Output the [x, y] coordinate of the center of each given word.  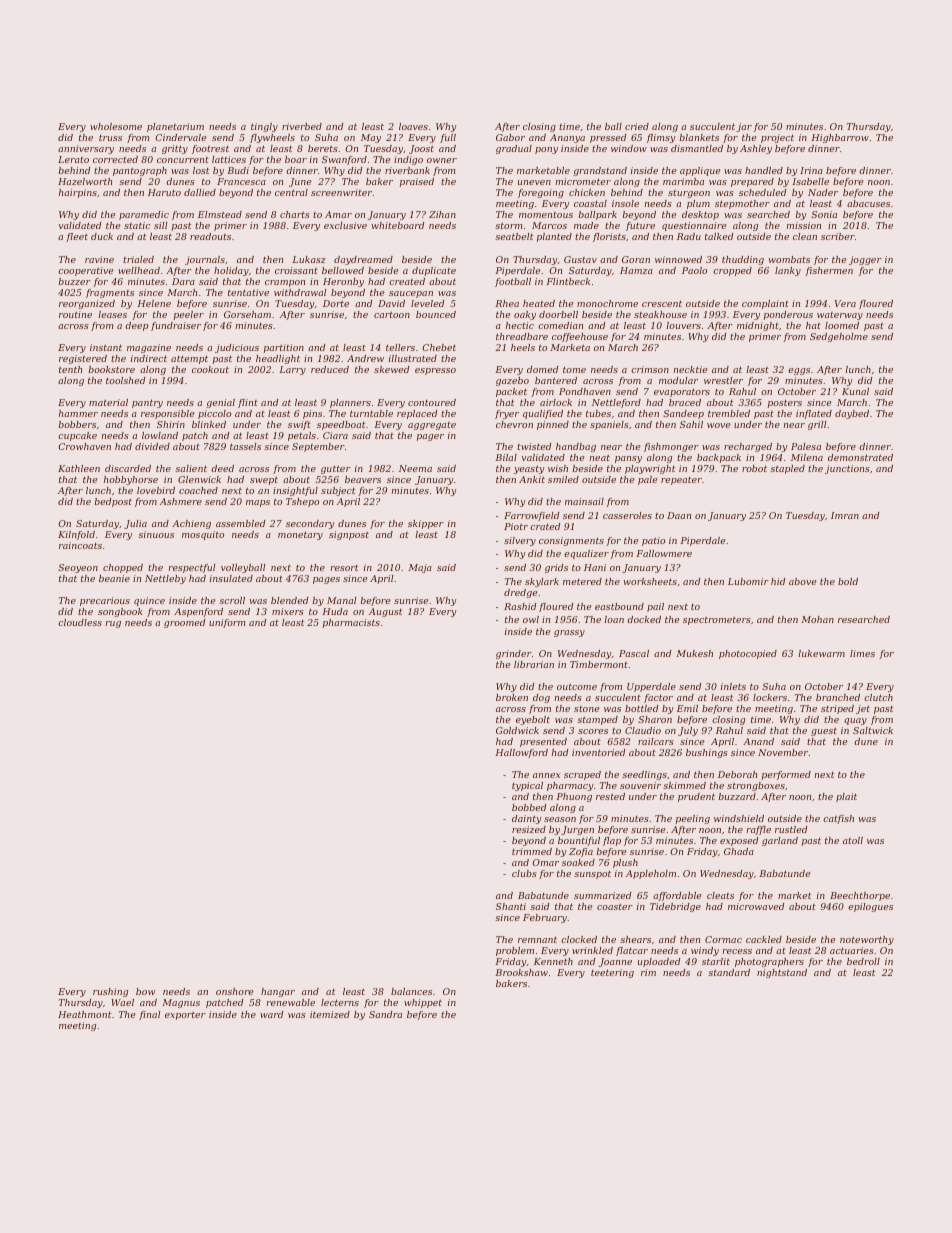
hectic [520, 325]
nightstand [782, 973]
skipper [426, 524]
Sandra [385, 1014]
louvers [683, 325]
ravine [99, 259]
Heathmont [84, 1014]
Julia [135, 524]
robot [754, 468]
